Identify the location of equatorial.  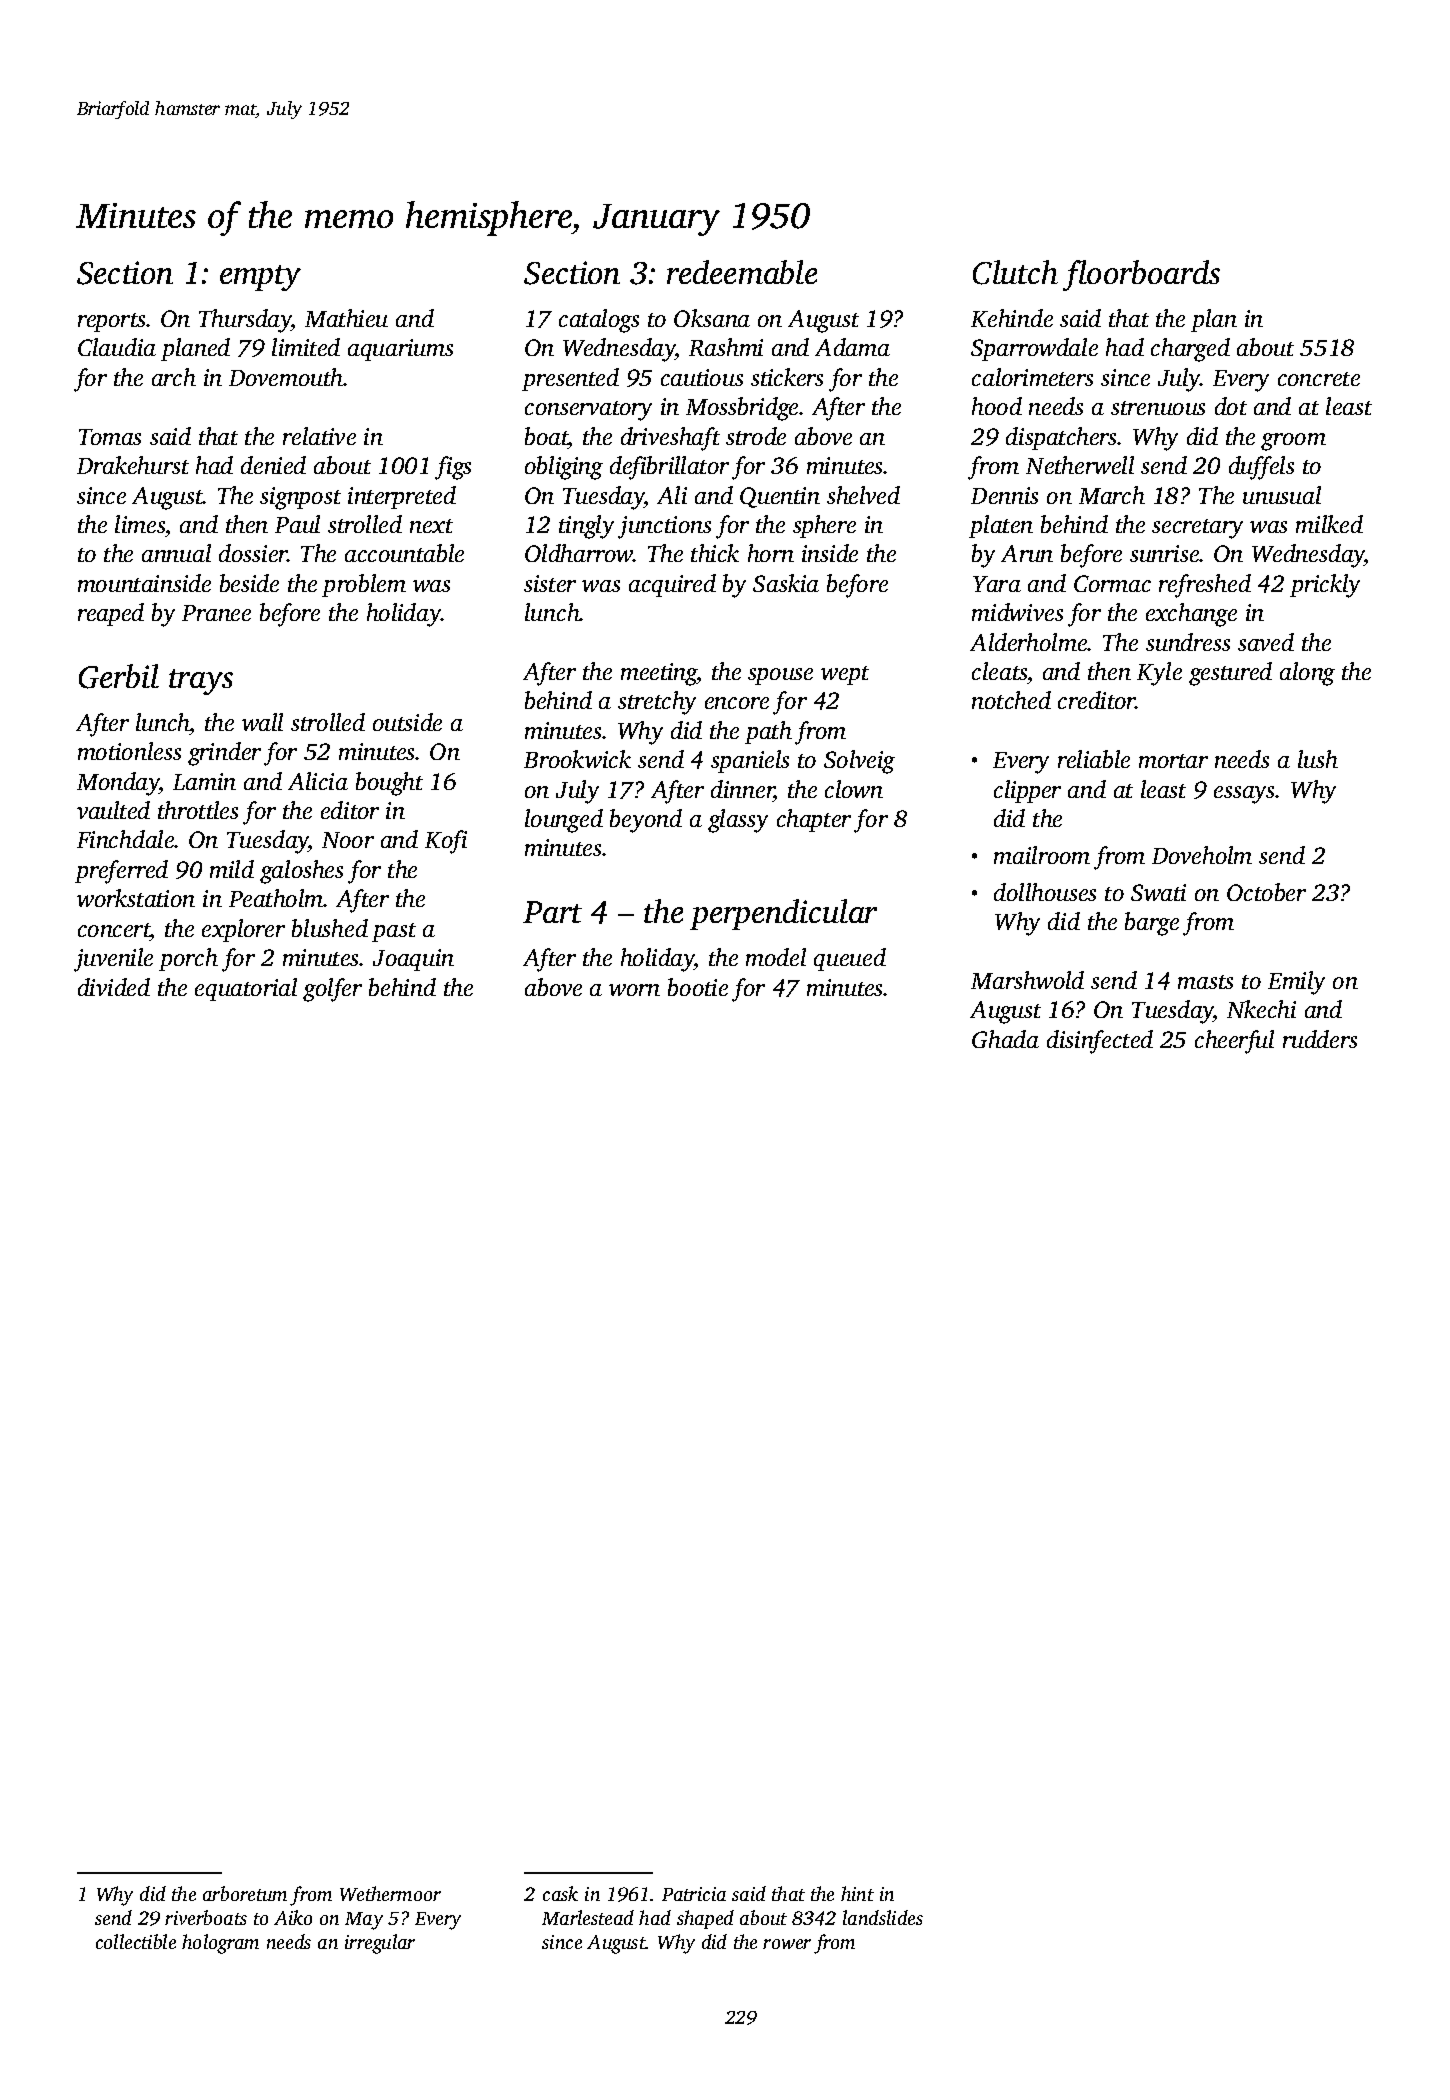
(246, 989).
